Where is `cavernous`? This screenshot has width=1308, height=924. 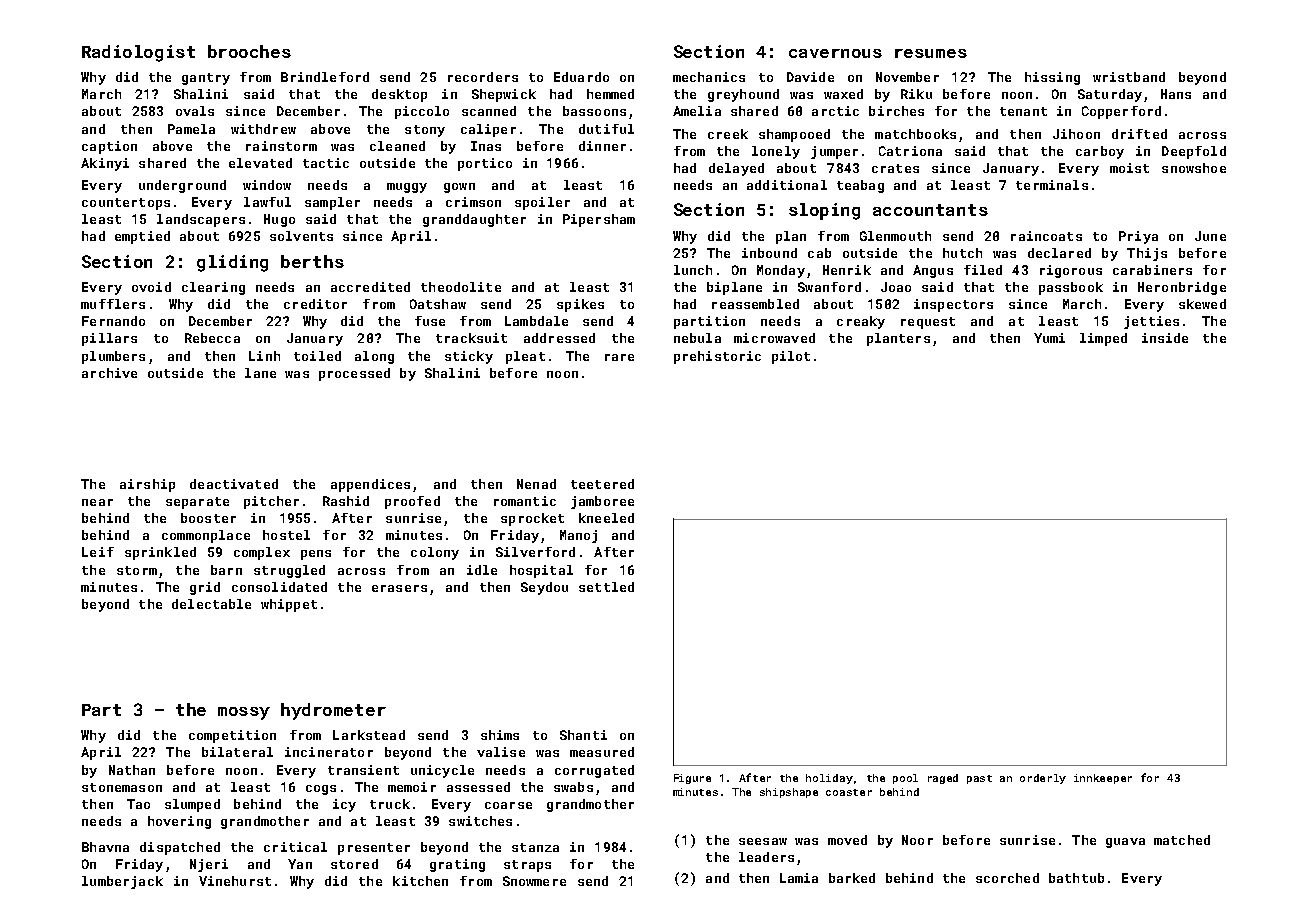
cavernous is located at coordinates (835, 53).
